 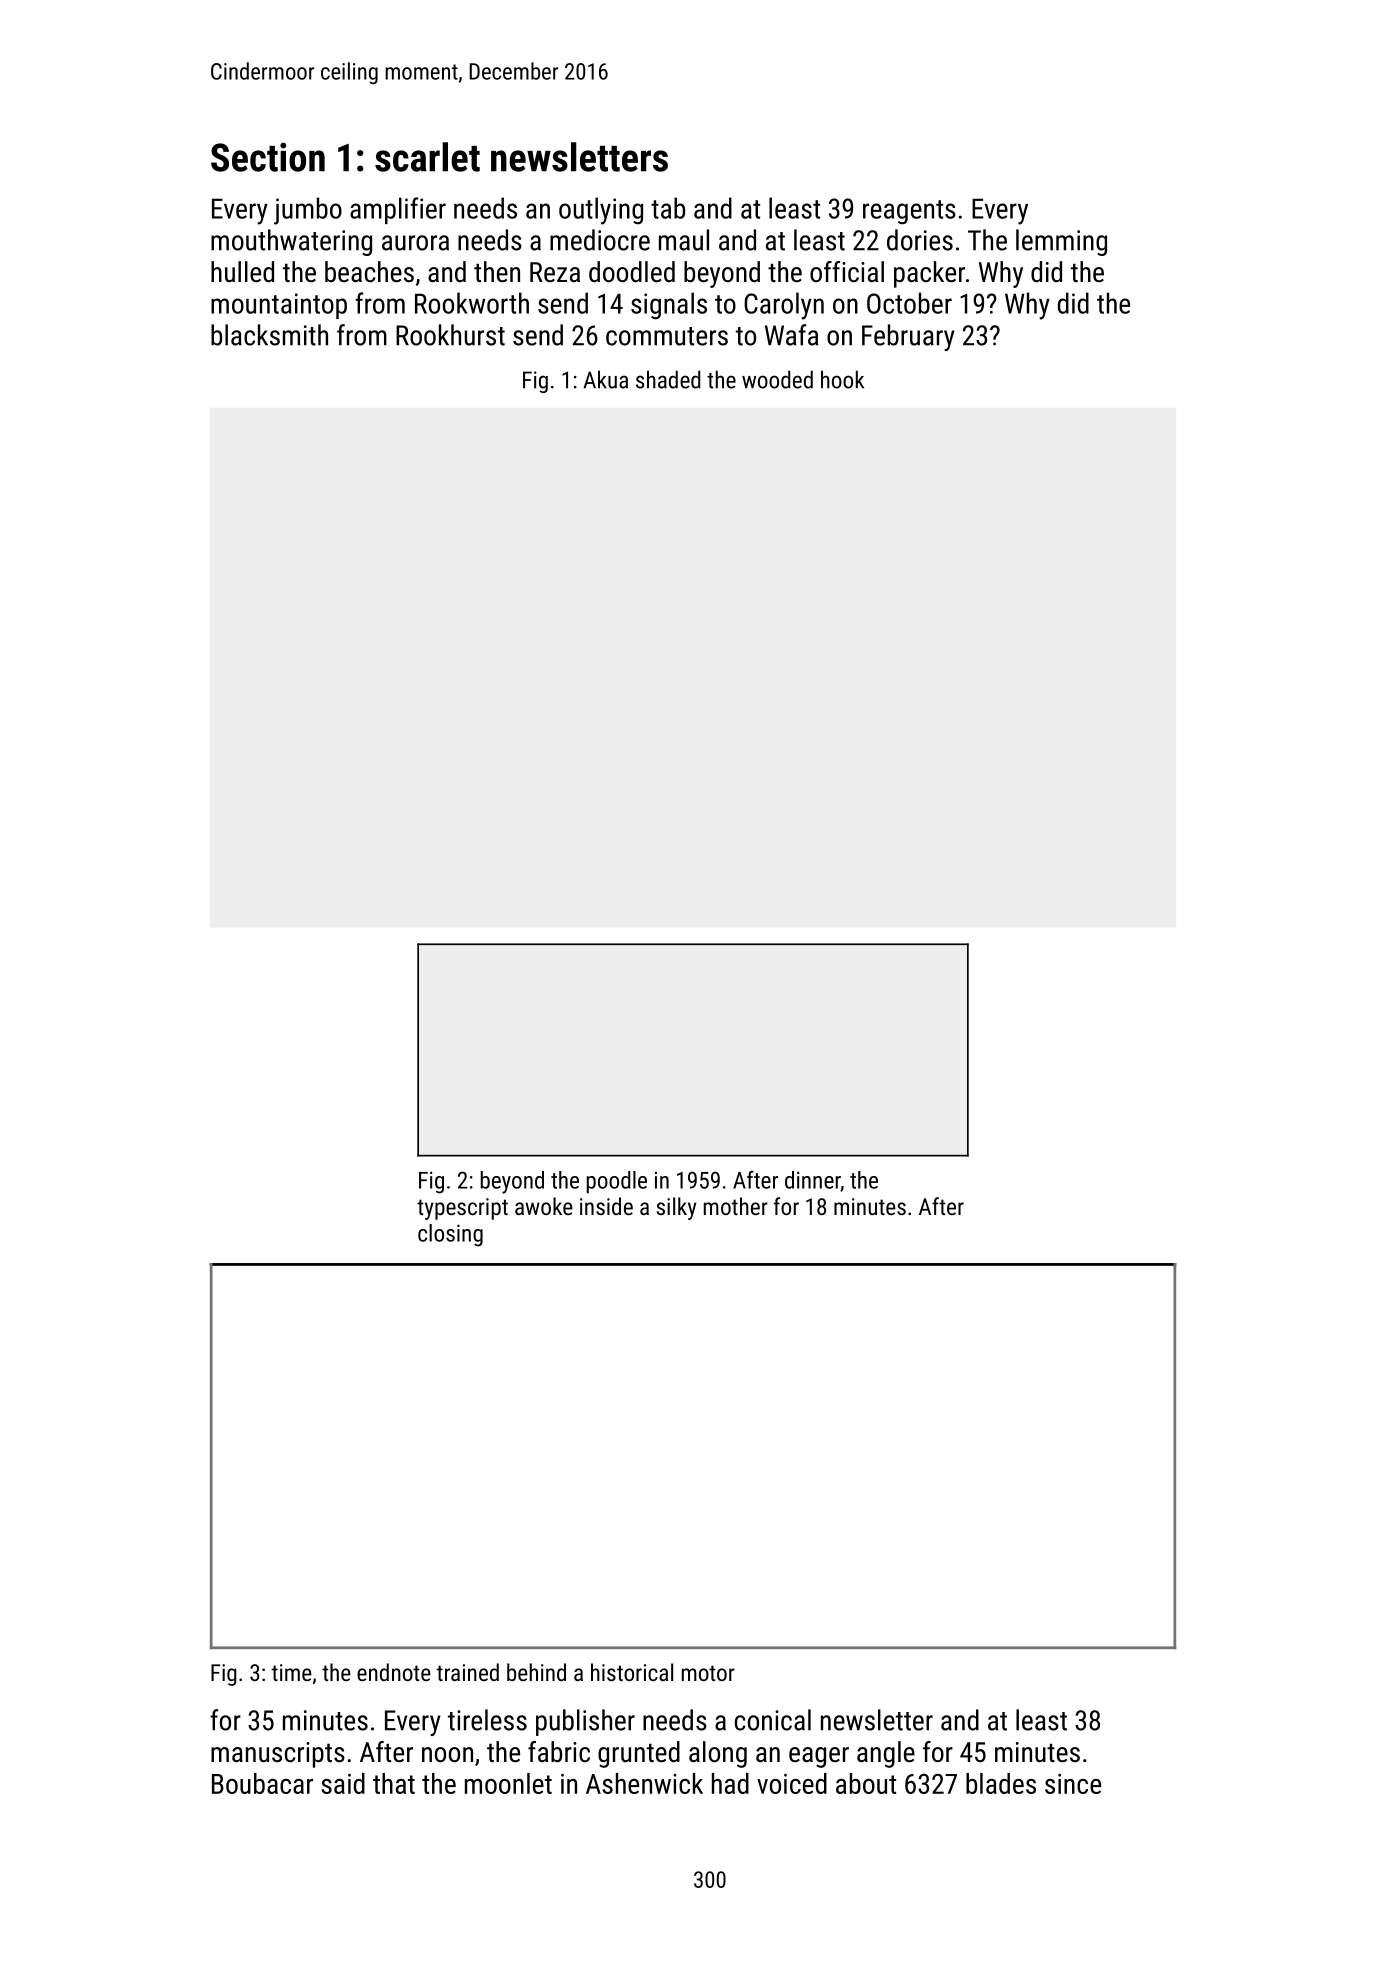 What do you see at coordinates (1073, 1784) in the screenshot?
I see `since` at bounding box center [1073, 1784].
